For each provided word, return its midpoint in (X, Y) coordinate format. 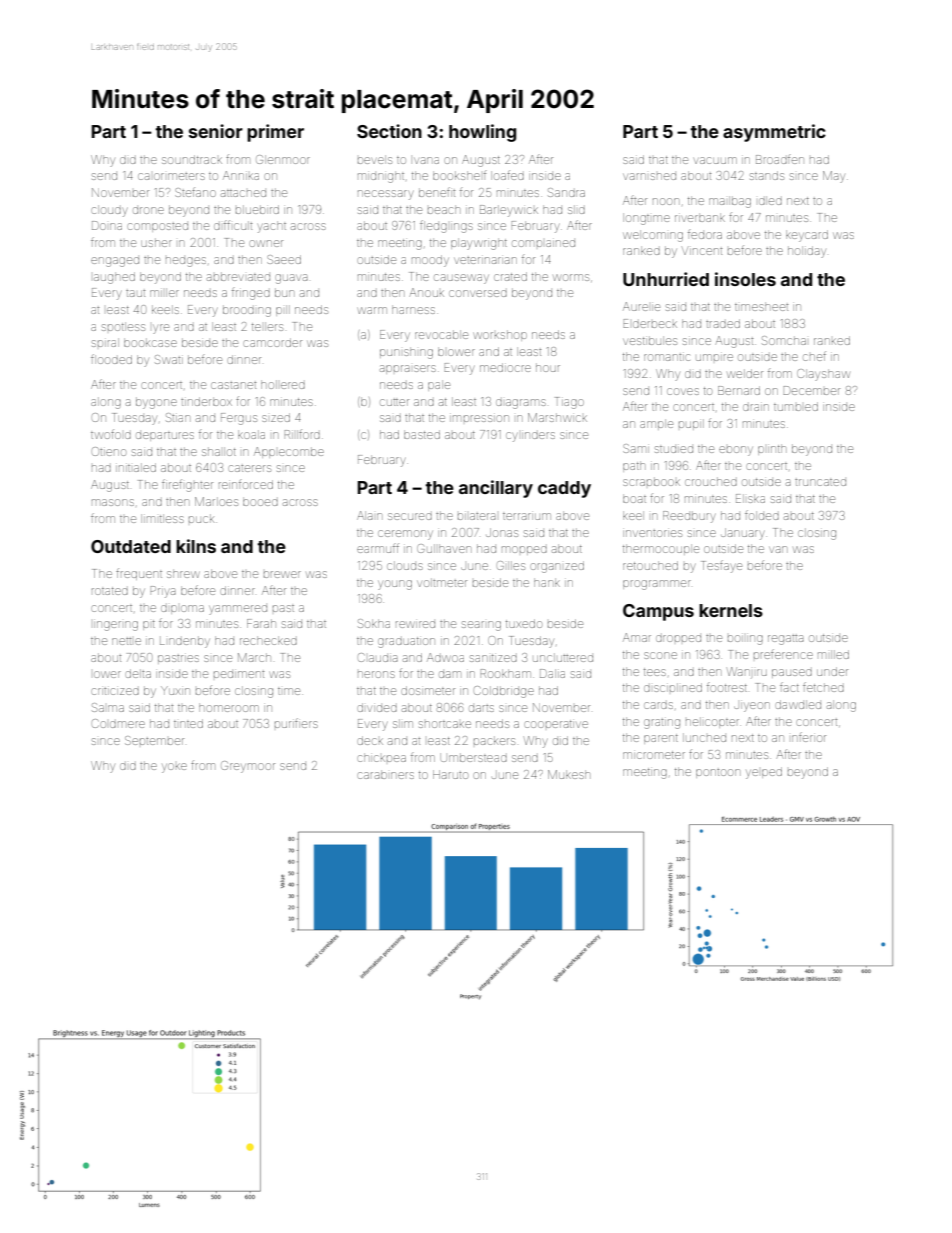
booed (260, 501)
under (832, 671)
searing (481, 626)
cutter (394, 402)
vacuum (715, 160)
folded (762, 515)
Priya (163, 592)
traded (723, 323)
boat (634, 498)
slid (576, 209)
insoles (745, 279)
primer (275, 133)
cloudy (109, 211)
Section (389, 131)
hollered (283, 384)
